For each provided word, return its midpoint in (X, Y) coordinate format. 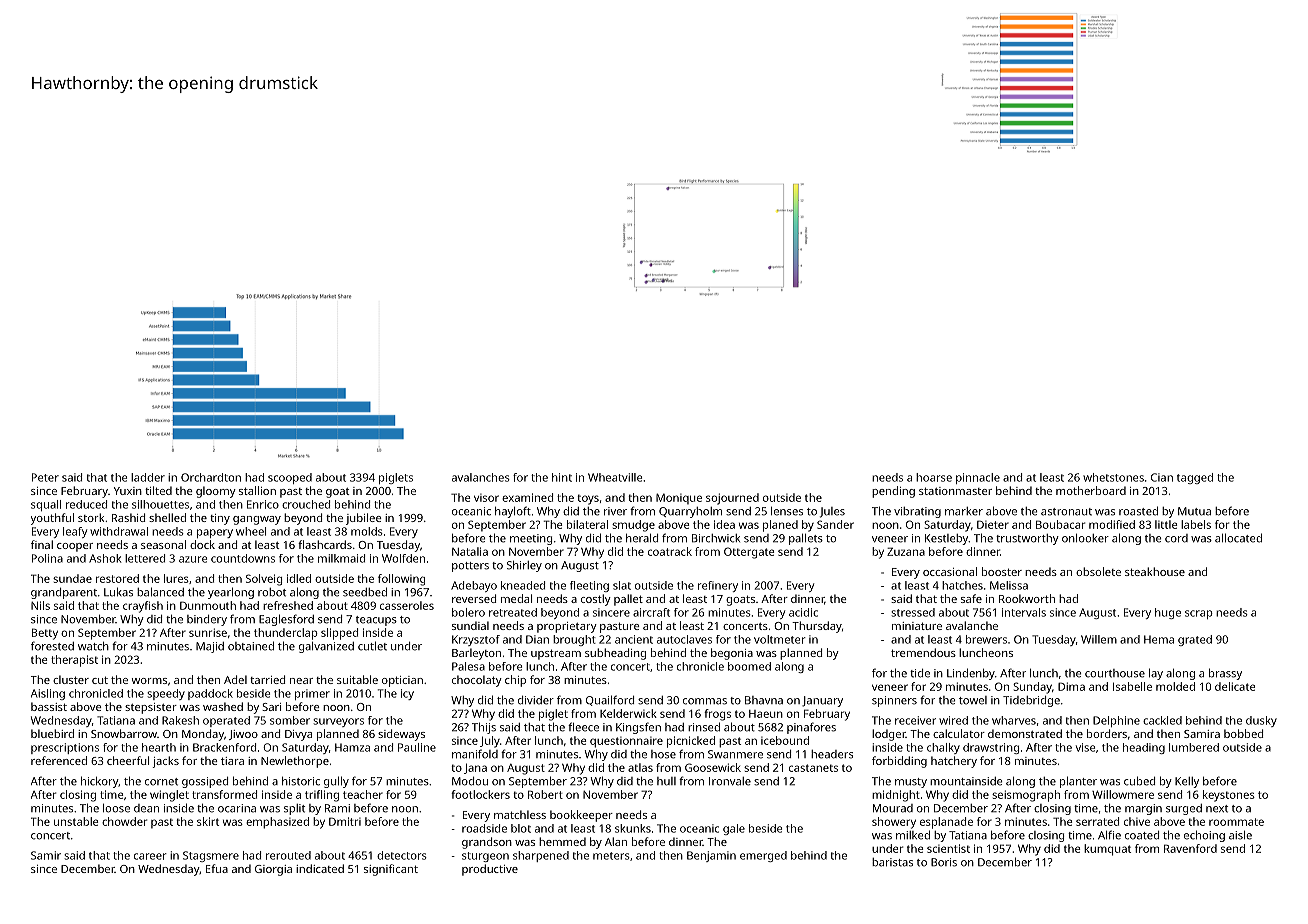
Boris (944, 862)
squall (46, 505)
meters (611, 856)
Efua (217, 868)
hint (562, 477)
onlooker (1085, 538)
